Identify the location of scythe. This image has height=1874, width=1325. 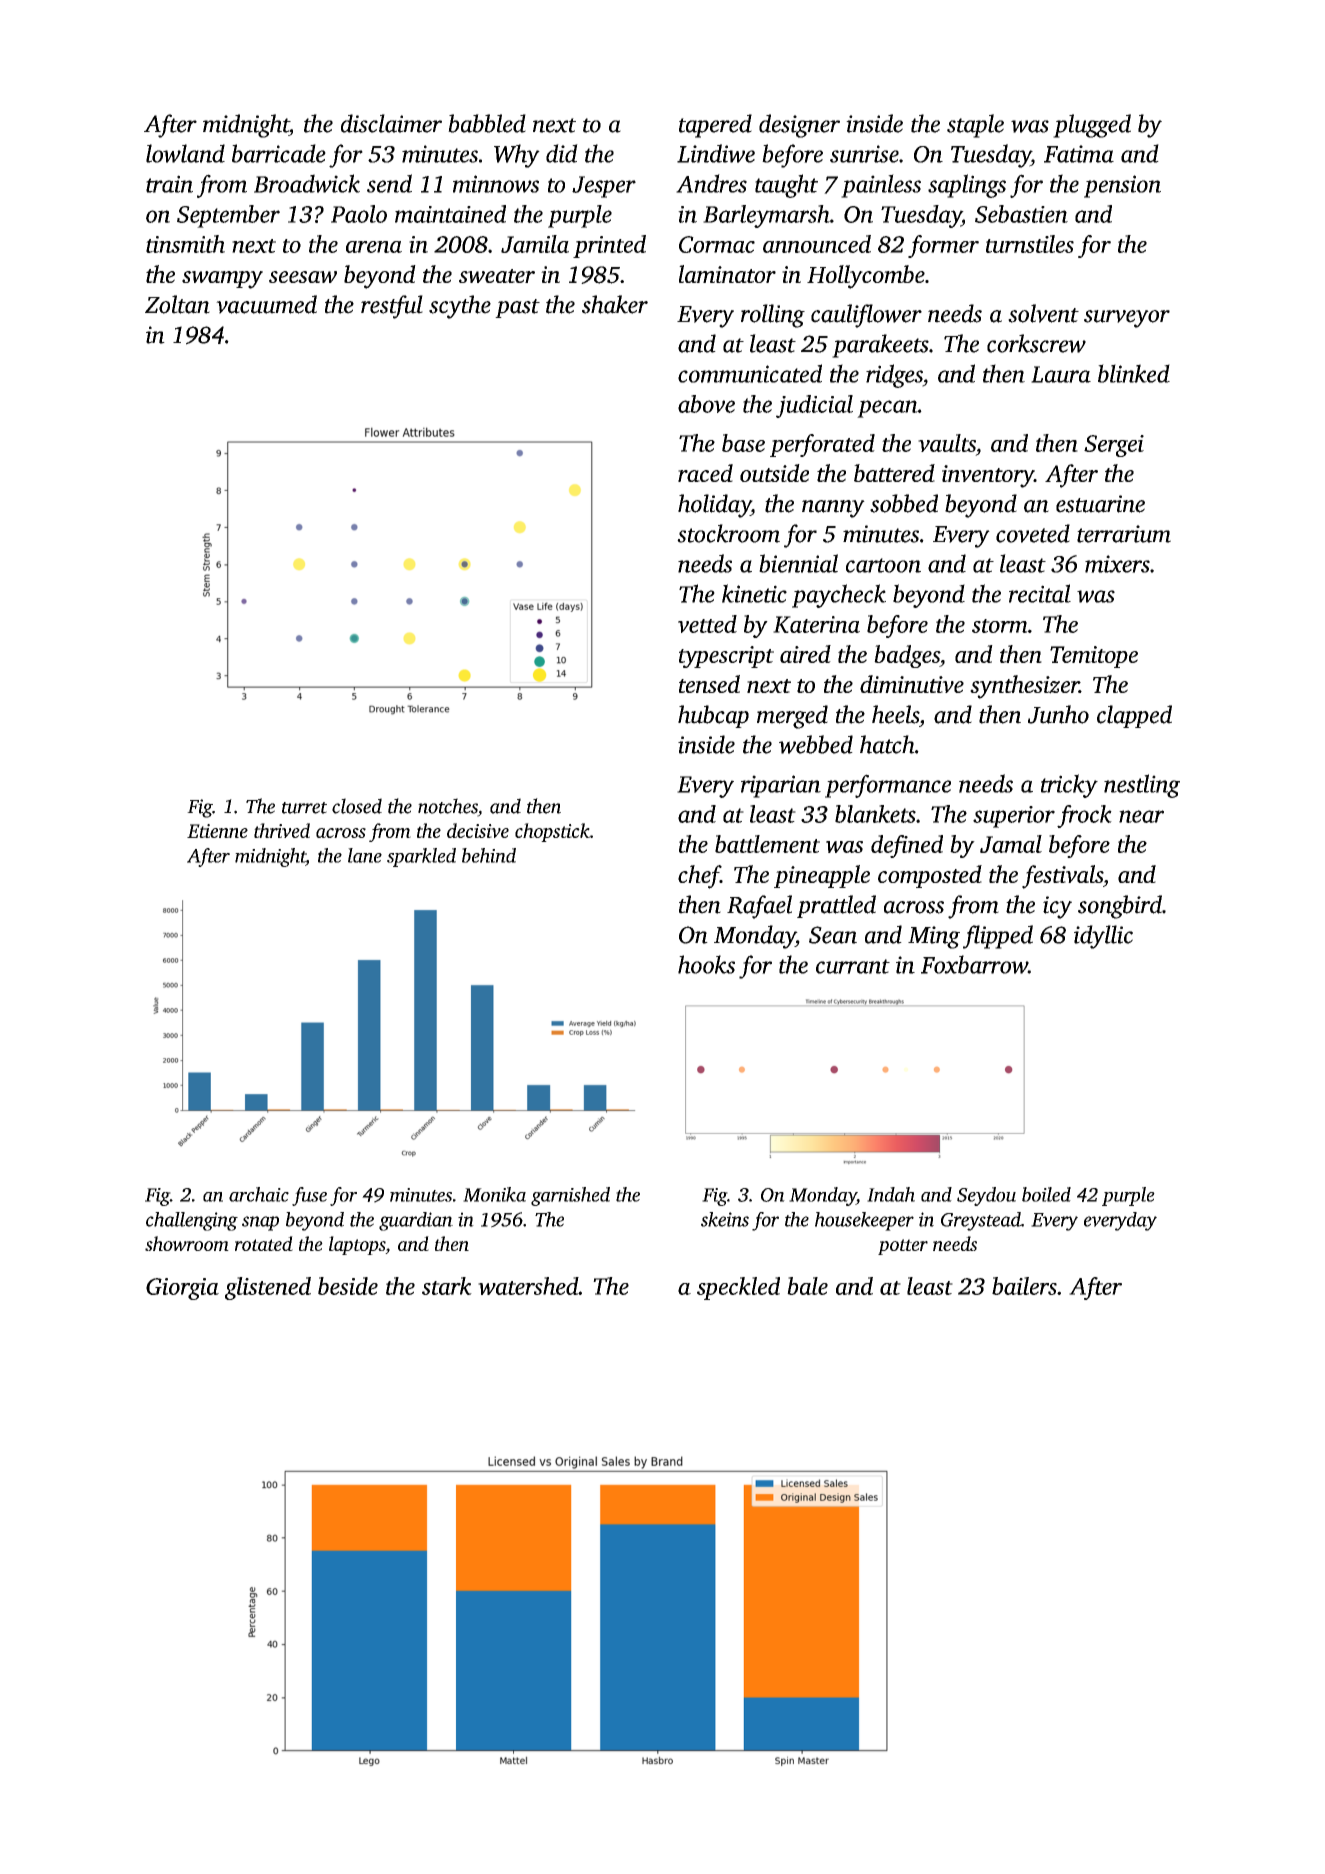
(460, 307).
